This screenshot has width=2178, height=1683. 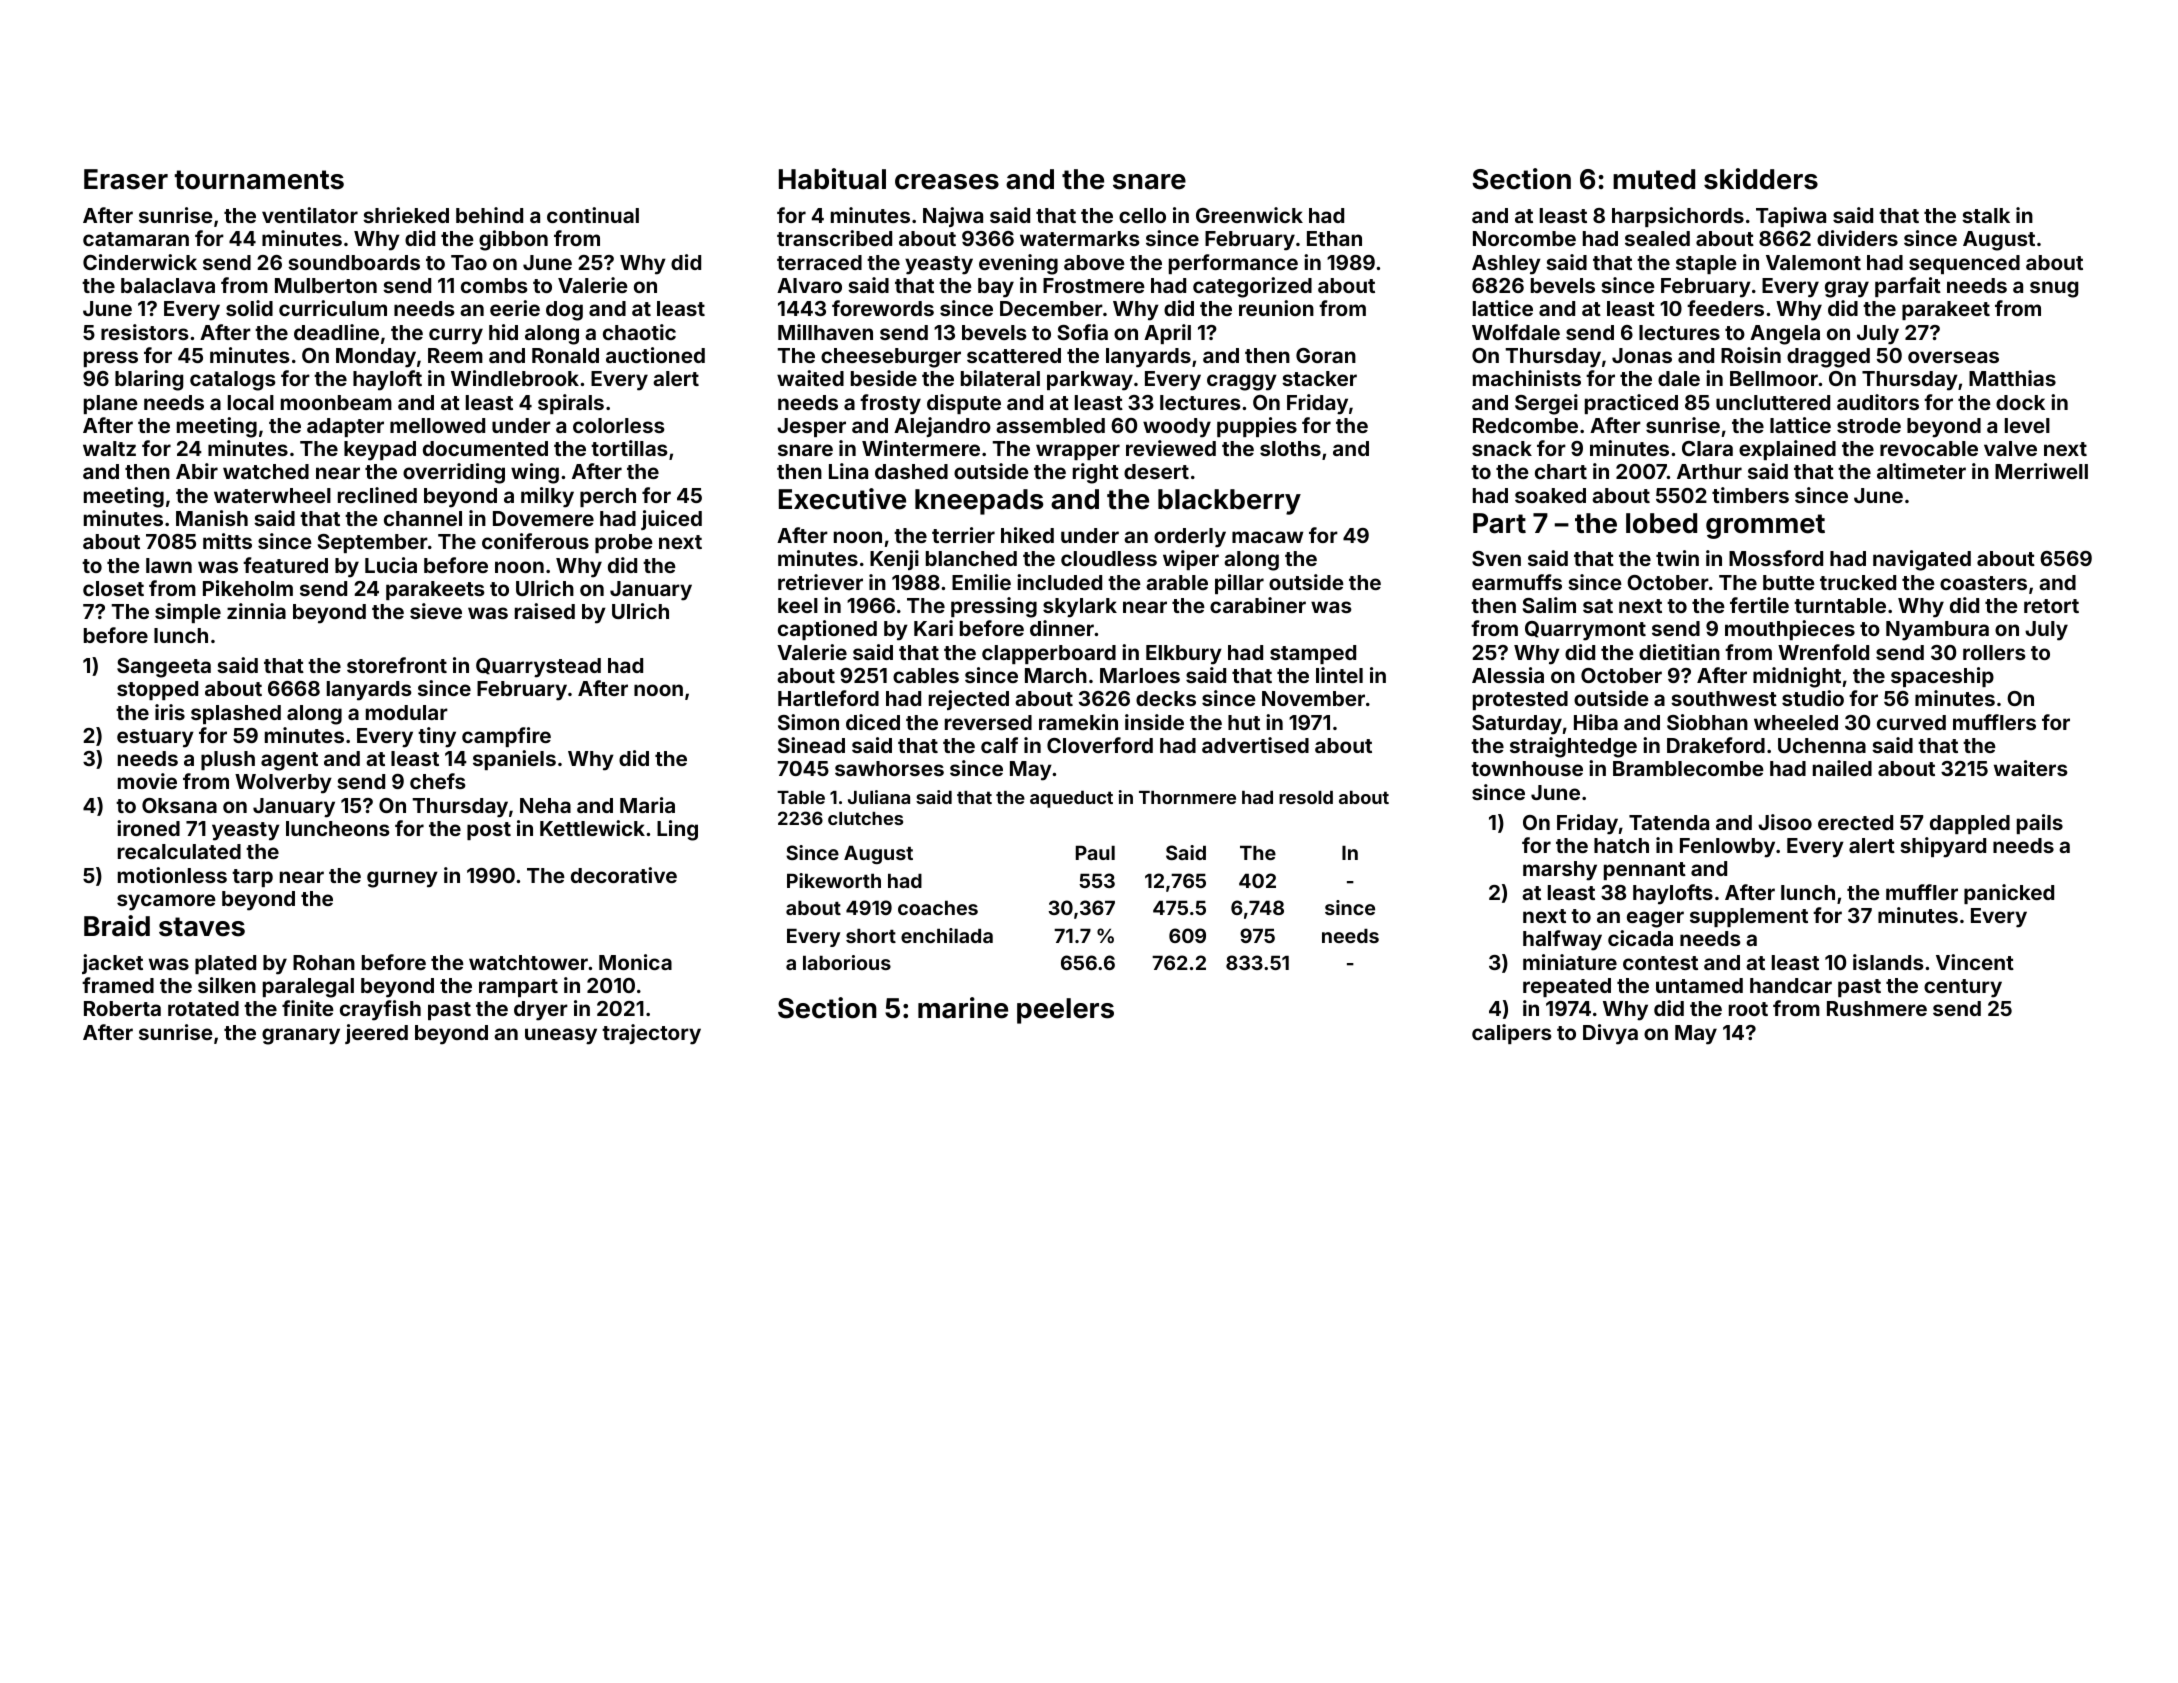 I want to click on ironed, so click(x=148, y=828).
